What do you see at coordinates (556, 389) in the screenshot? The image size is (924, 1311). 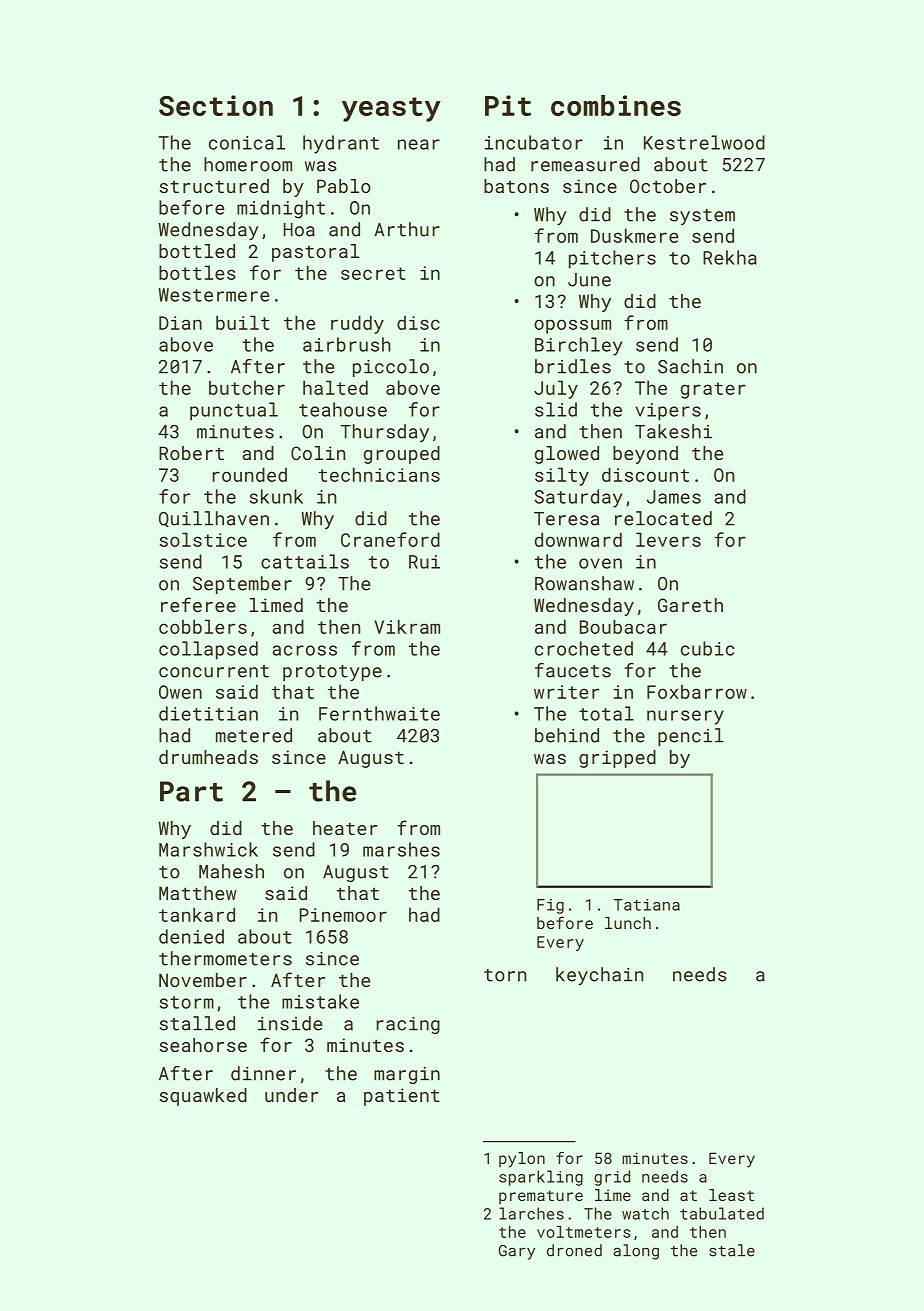 I see `July` at bounding box center [556, 389].
